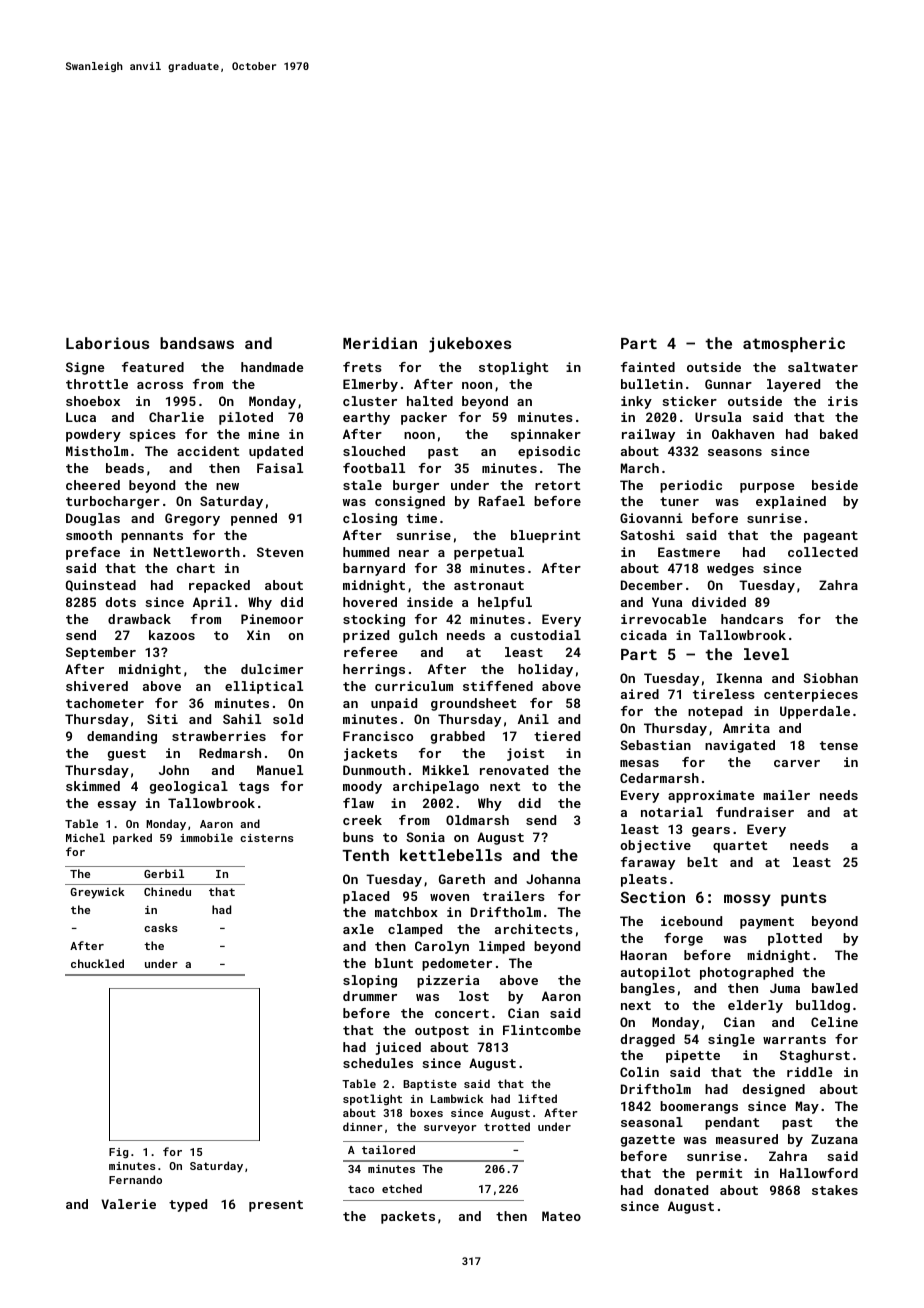 The height and width of the document is (1308, 924). I want to click on drummer, so click(370, 996).
